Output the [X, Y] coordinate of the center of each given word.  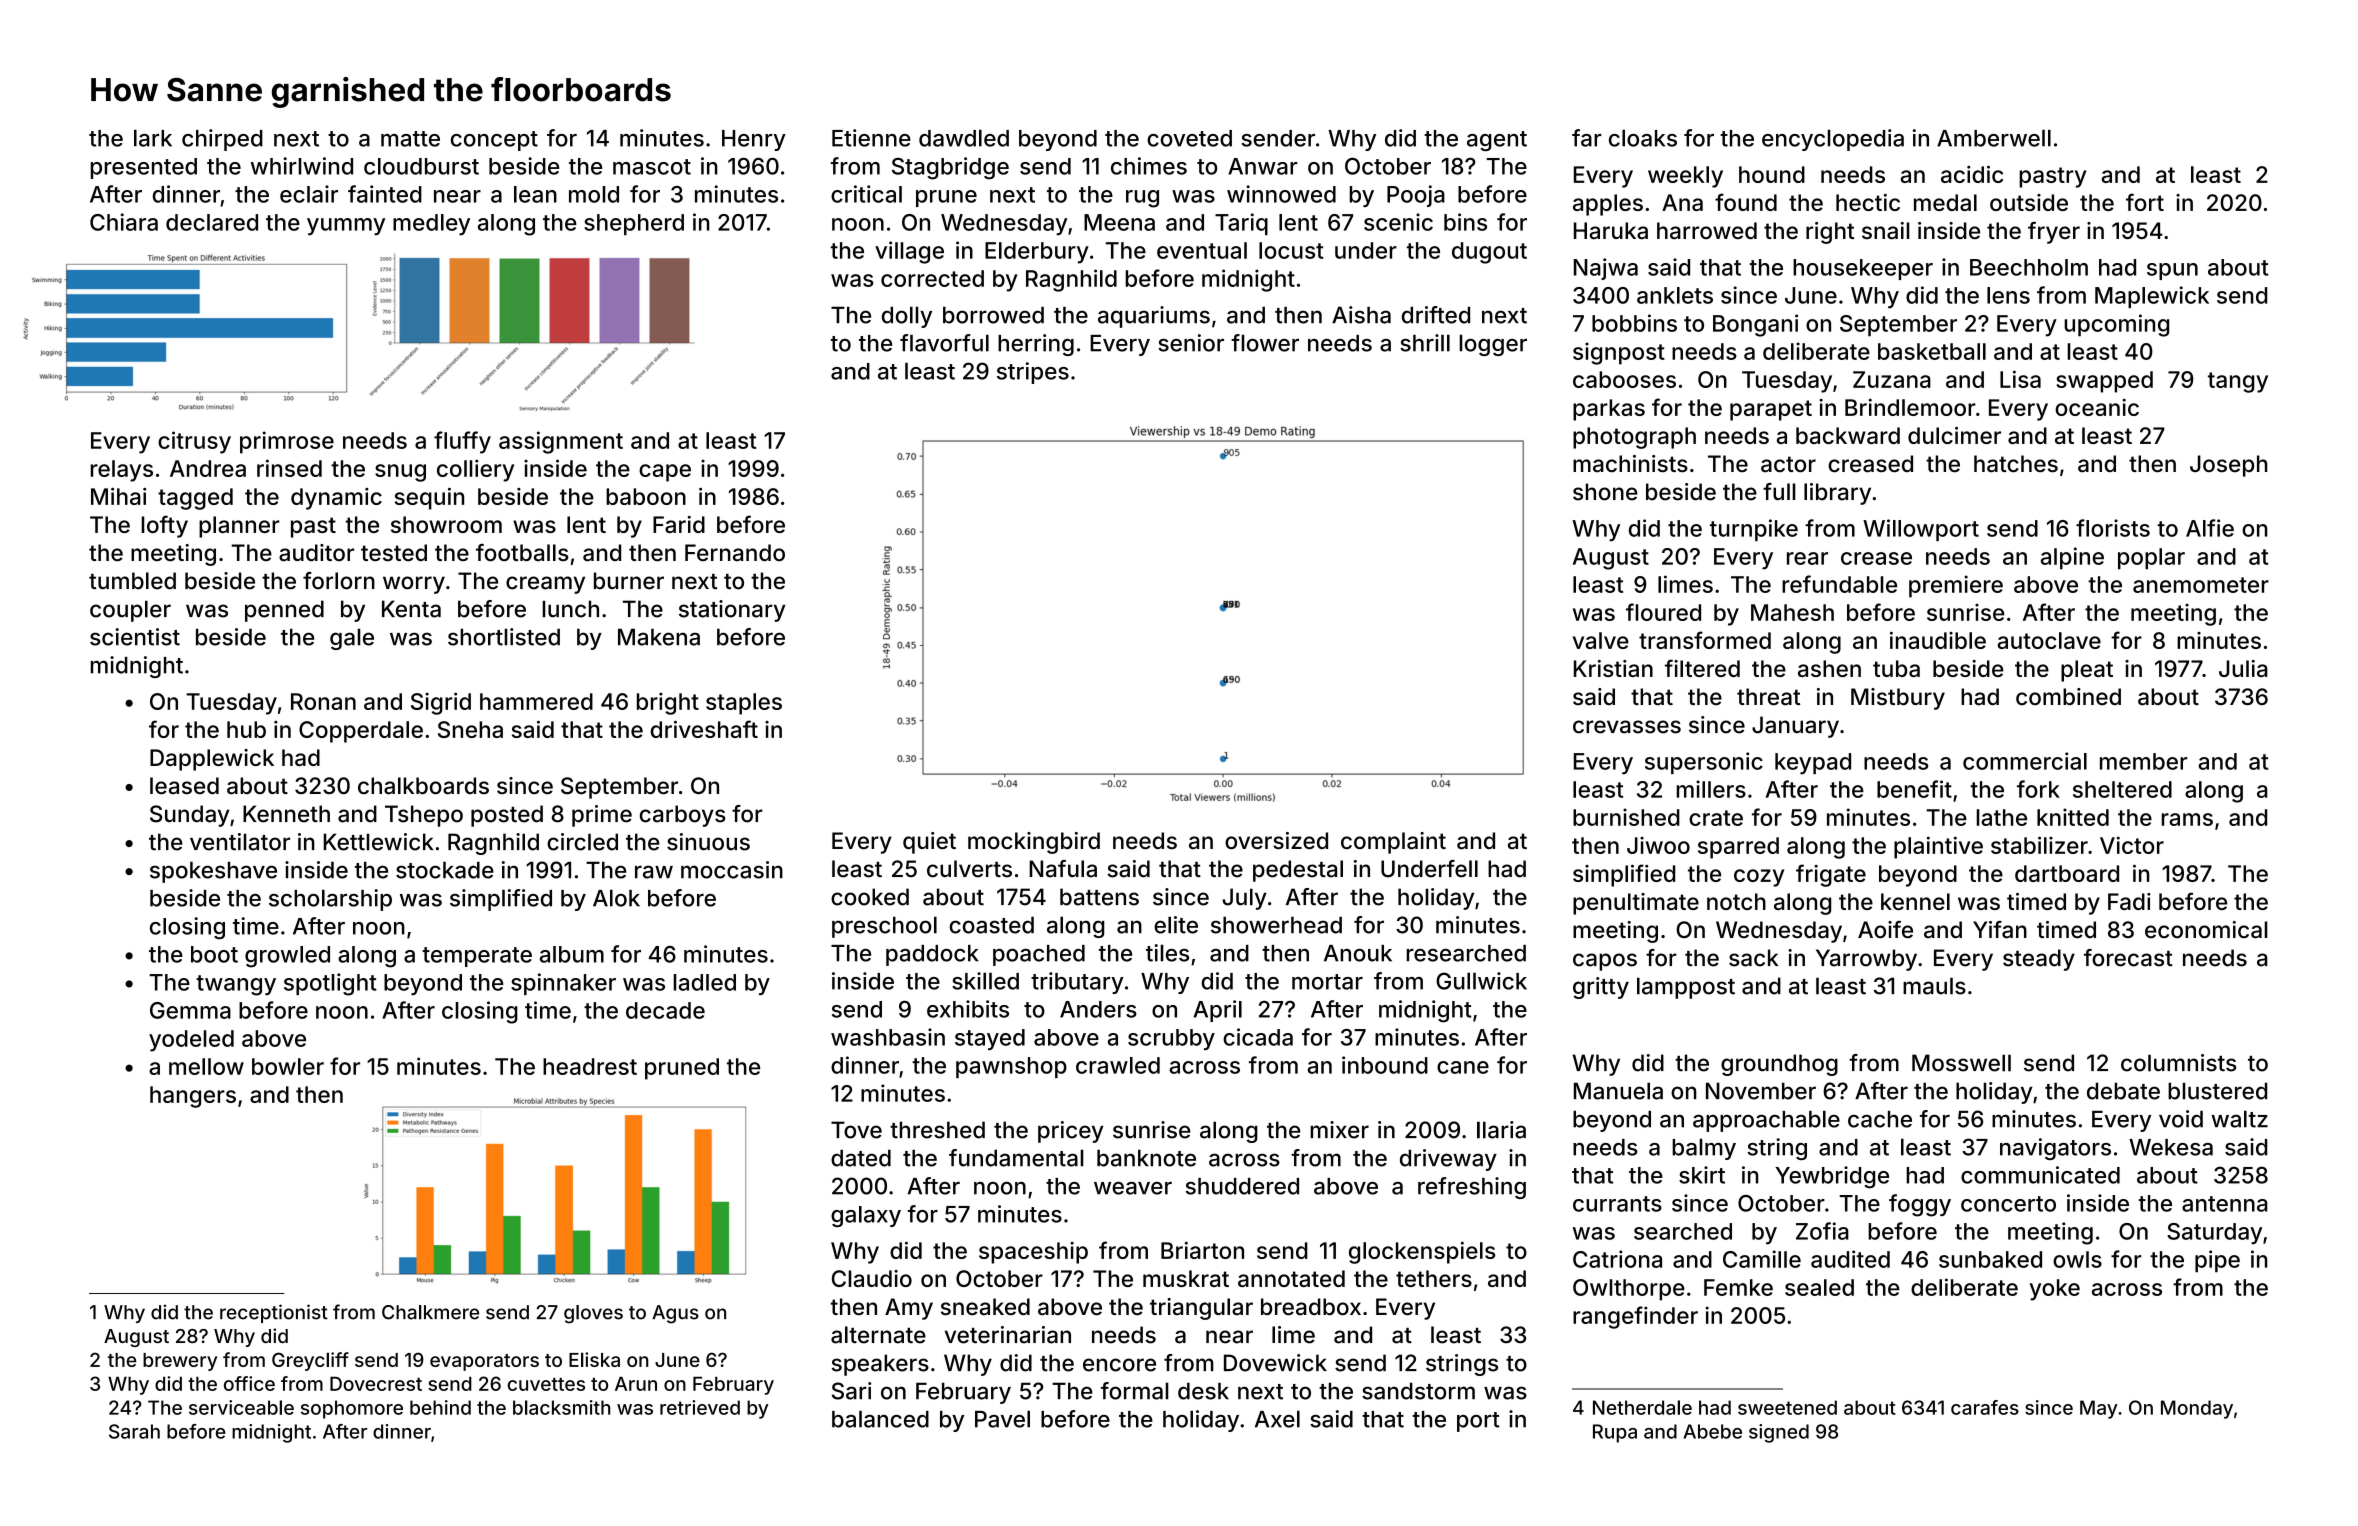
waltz [2239, 1119]
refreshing [1472, 1188]
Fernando [735, 552]
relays [122, 471]
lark [153, 138]
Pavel [1002, 1419]
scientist [135, 637]
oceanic [2097, 407]
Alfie [2210, 528]
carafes [1985, 1407]
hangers [193, 1097]
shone [1605, 492]
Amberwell [1994, 138]
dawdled [964, 138]
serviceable [241, 1407]
